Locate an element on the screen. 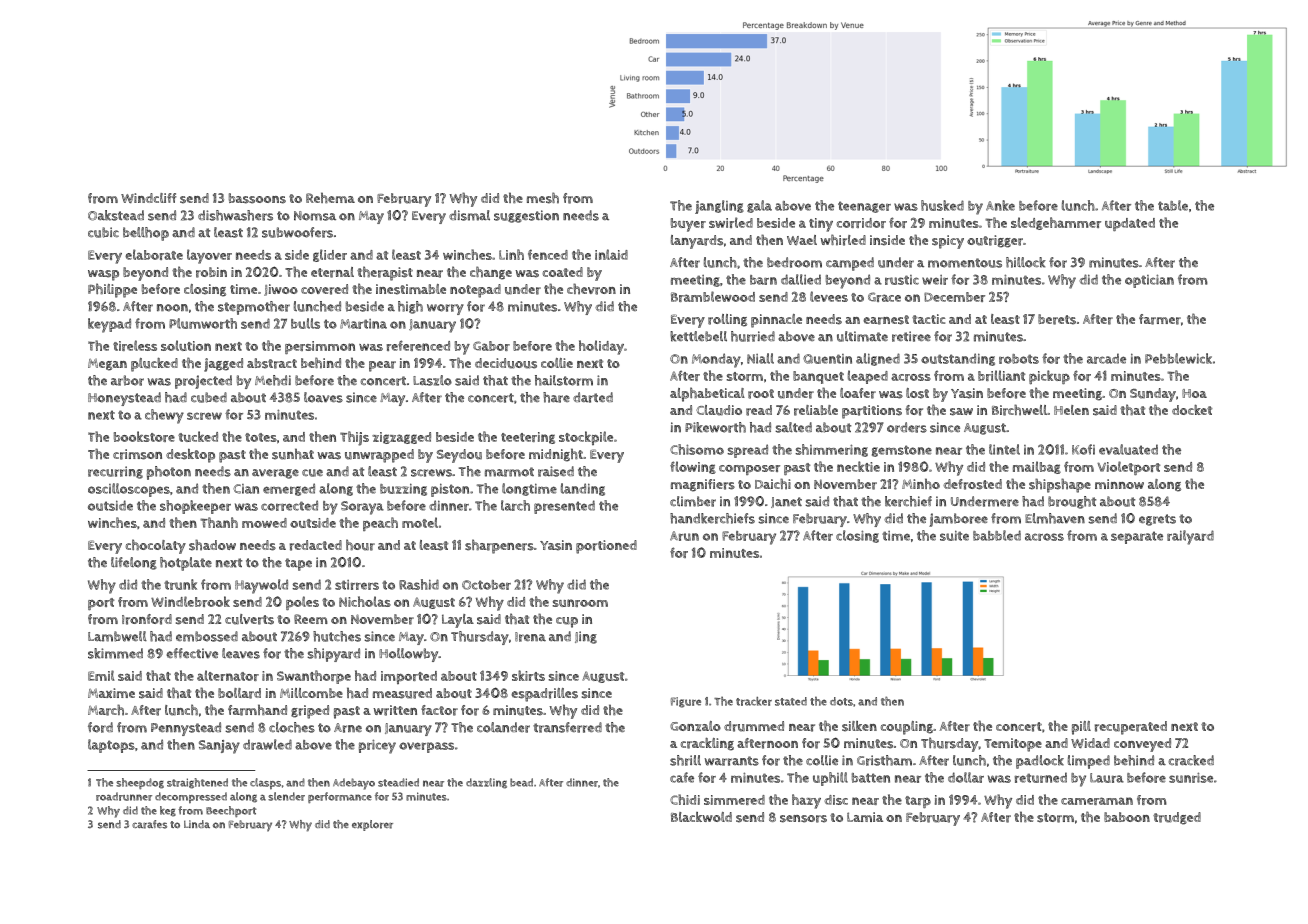  magnifiers is located at coordinates (703, 485).
